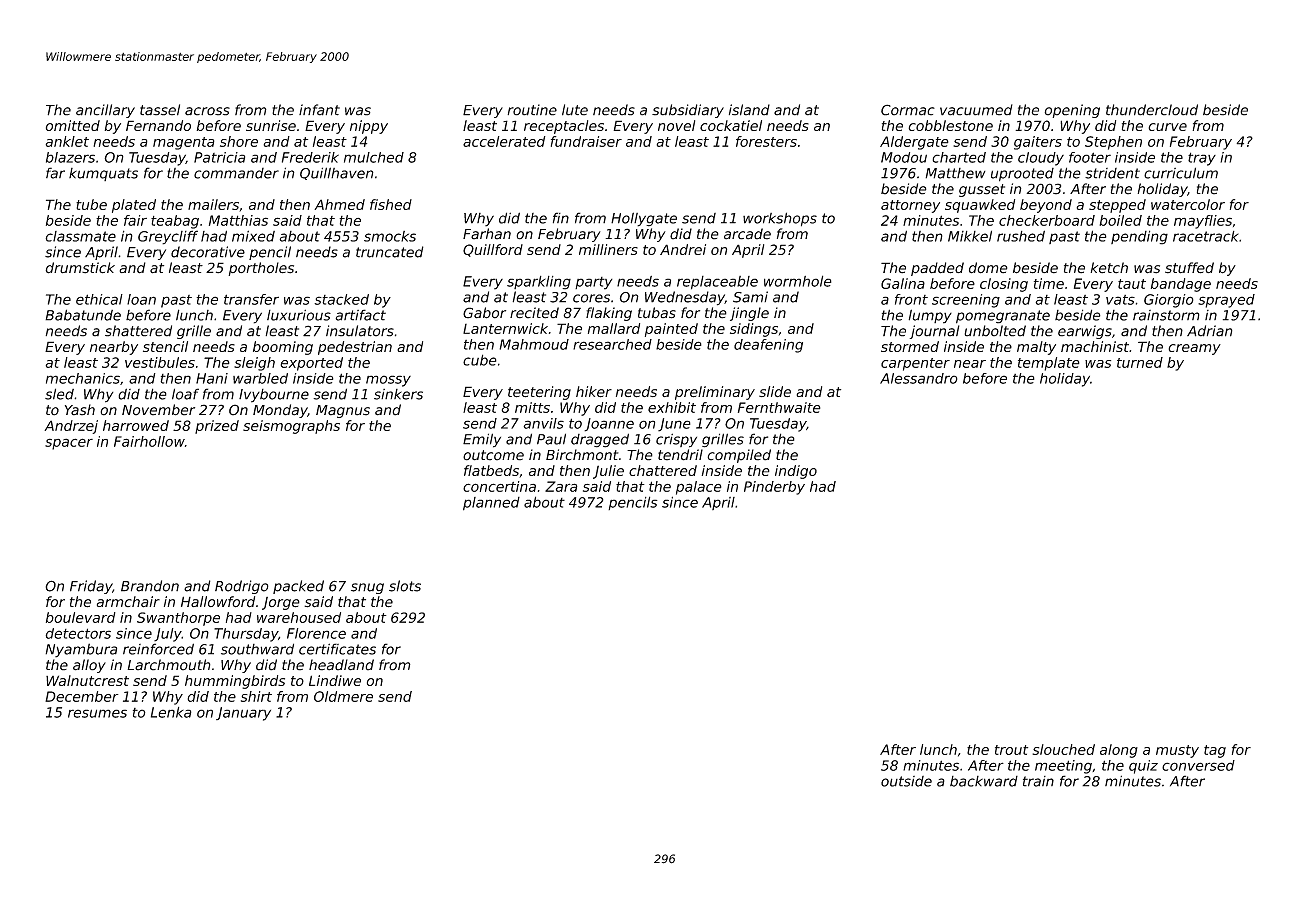  Describe the element at coordinates (1152, 110) in the document. I see `thundercloud` at that location.
